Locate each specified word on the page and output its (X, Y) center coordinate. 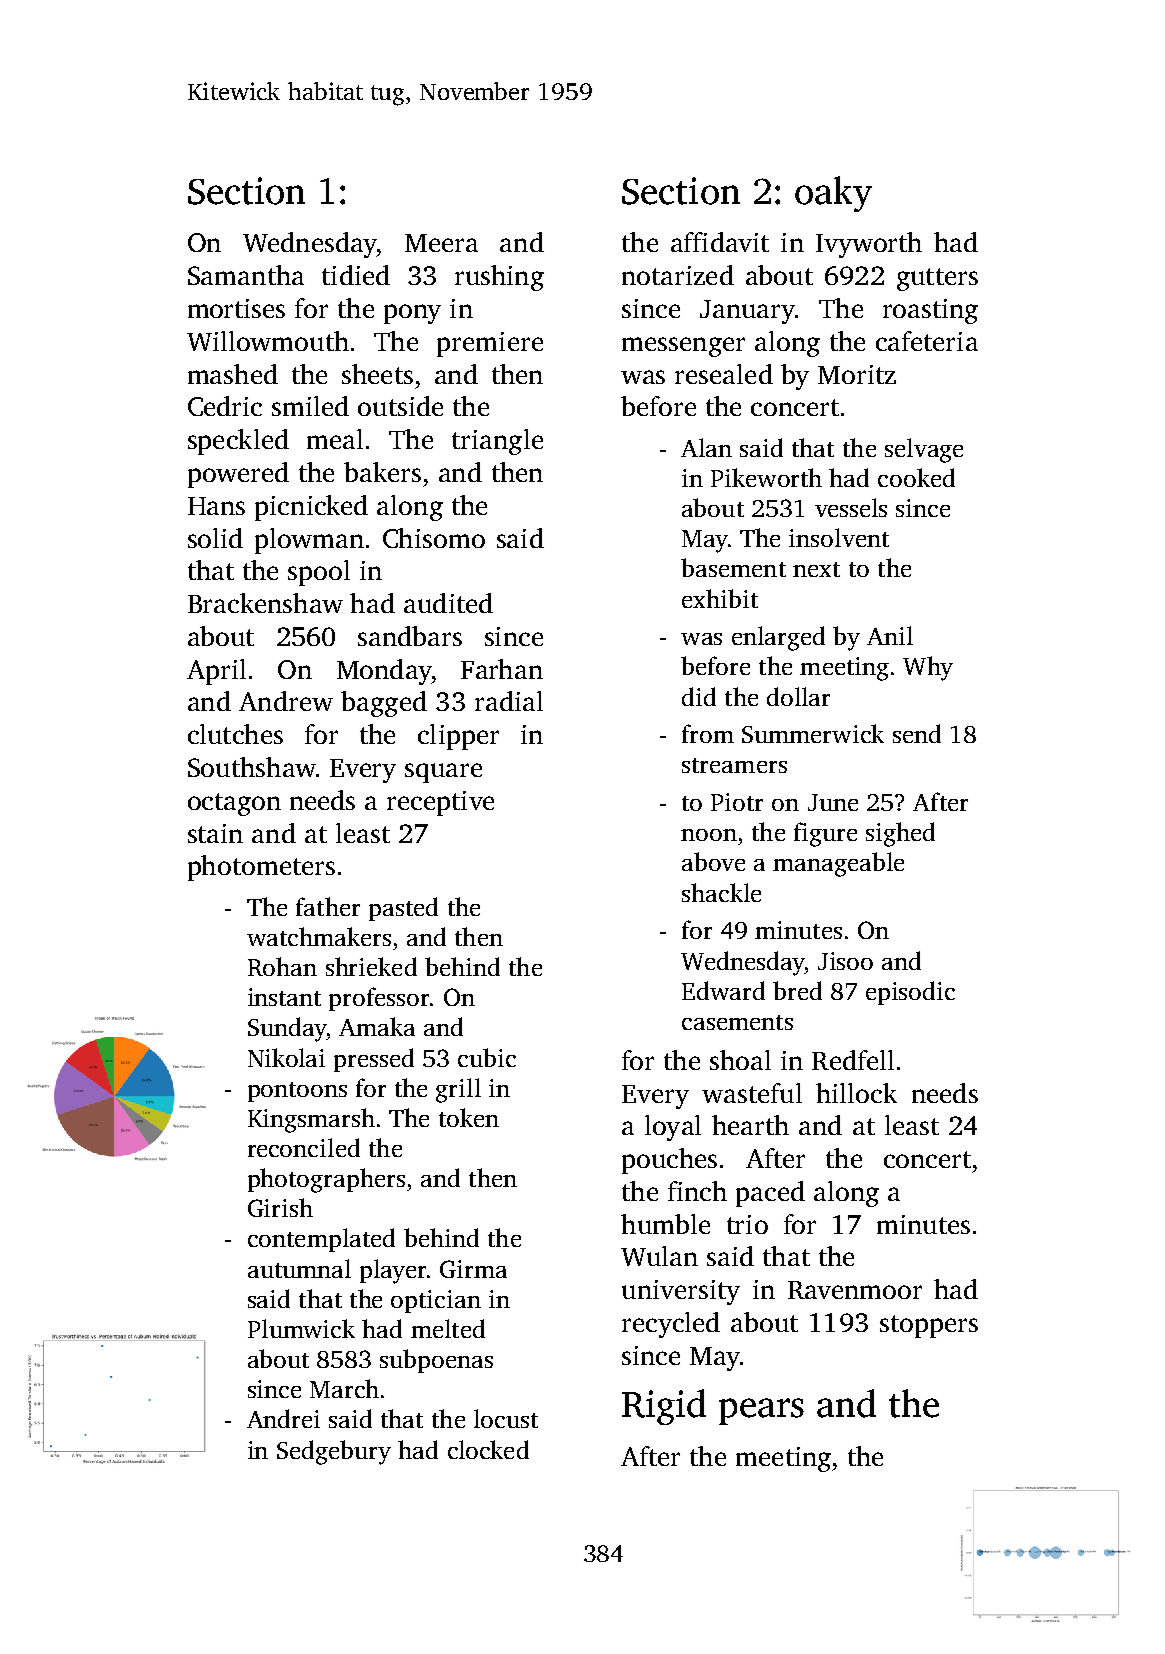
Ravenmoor (855, 1290)
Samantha (246, 275)
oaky (833, 194)
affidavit (720, 242)
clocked (488, 1449)
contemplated (321, 1240)
